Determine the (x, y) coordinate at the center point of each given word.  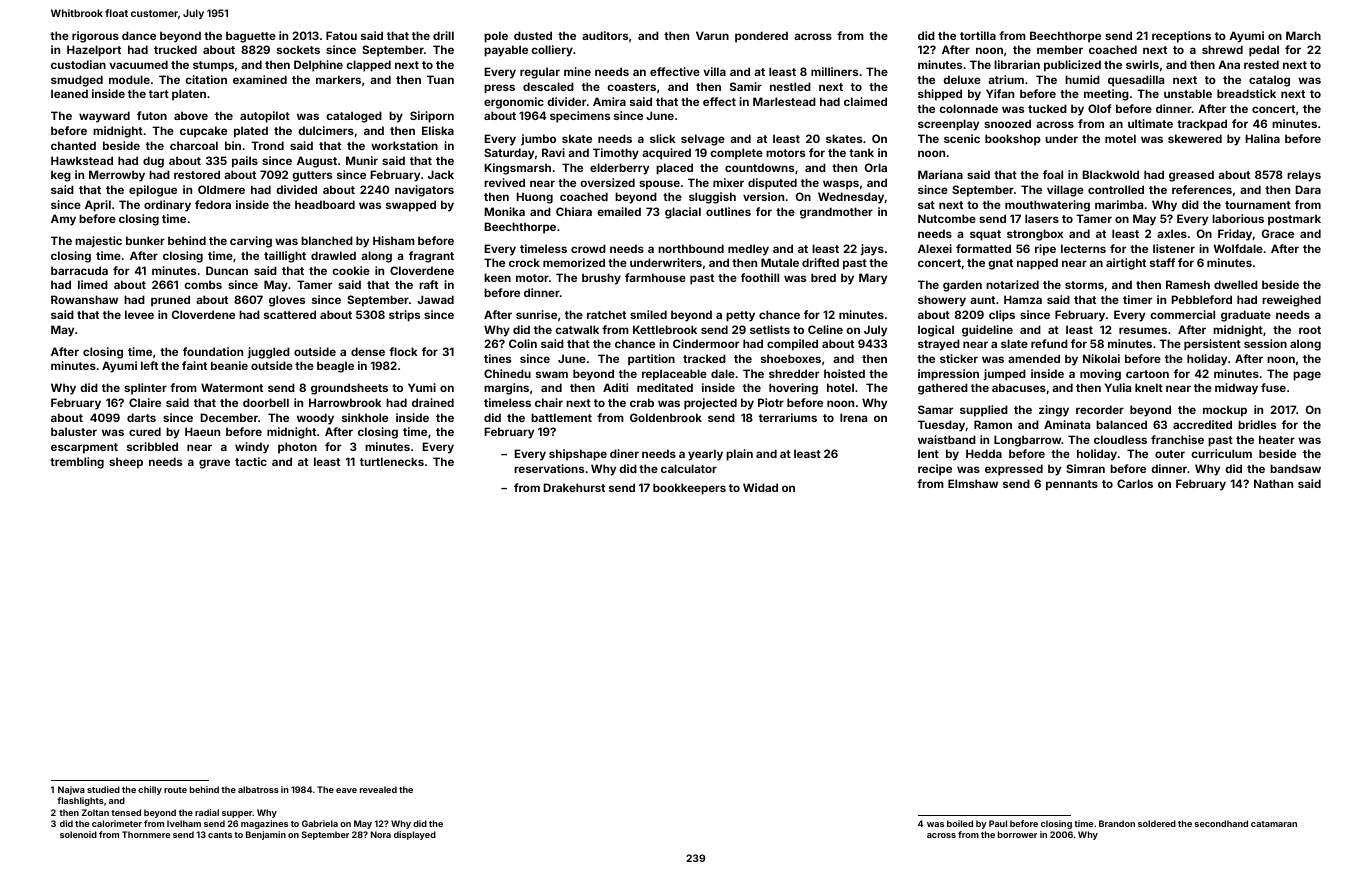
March (1303, 35)
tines (497, 358)
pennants (1072, 485)
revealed (378, 789)
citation (206, 79)
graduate (1246, 316)
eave (346, 790)
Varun (712, 35)
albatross (258, 789)
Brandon (1117, 823)
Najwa (71, 790)
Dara (1308, 189)
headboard (325, 204)
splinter (145, 389)
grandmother (836, 213)
